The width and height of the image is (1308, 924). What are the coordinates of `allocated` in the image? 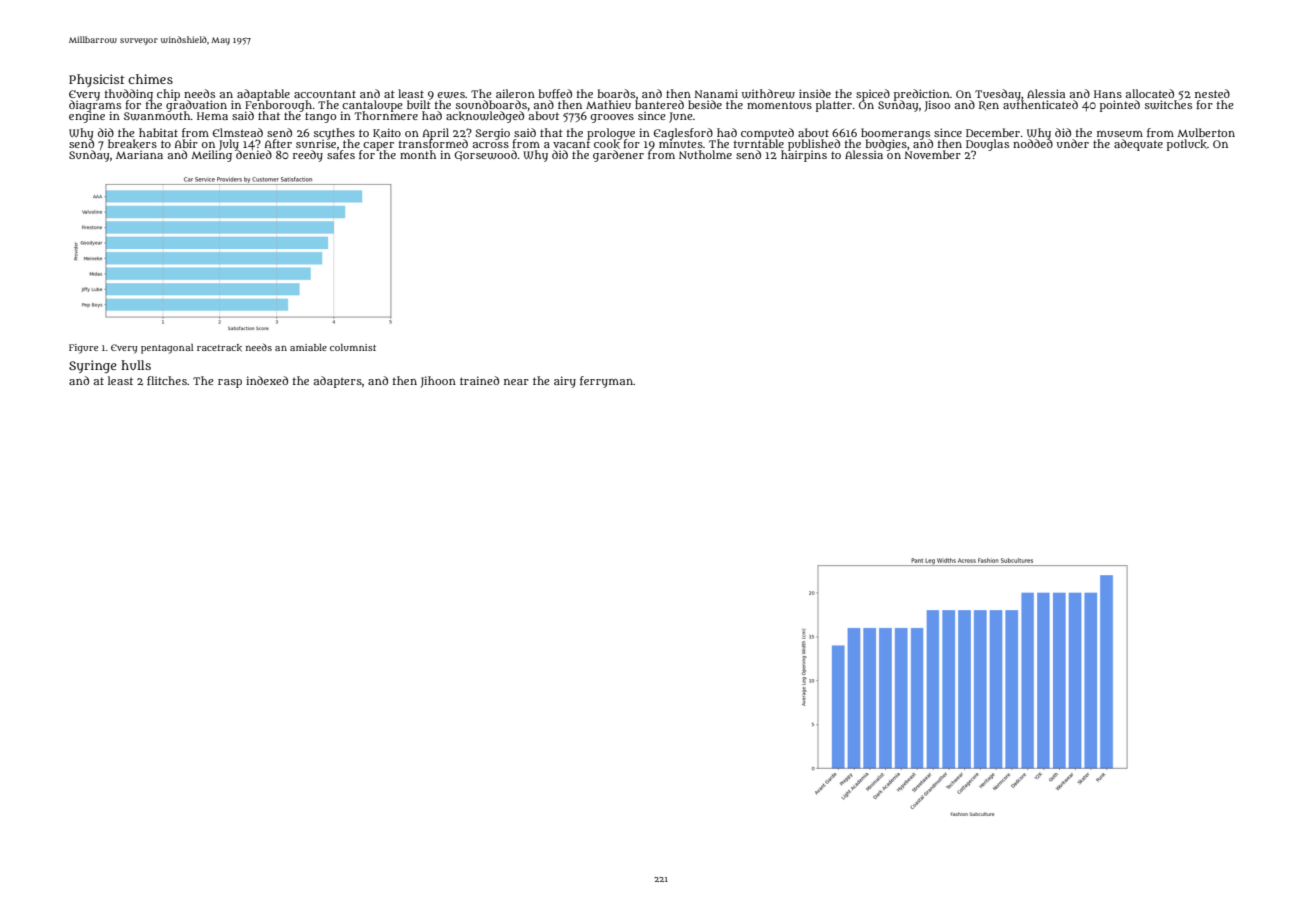 It's located at (1150, 93).
